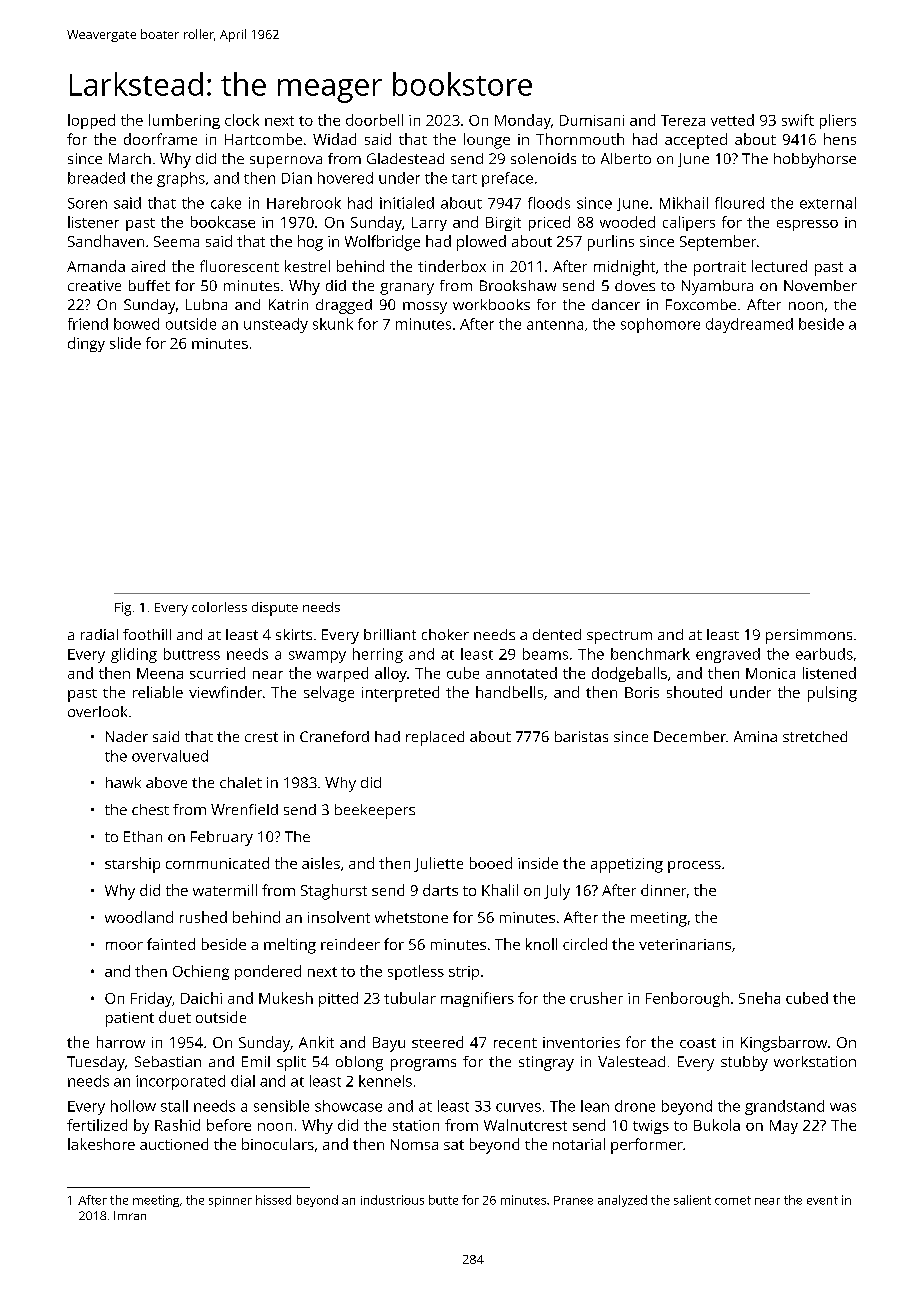  What do you see at coordinates (230, 1201) in the screenshot?
I see `spinner` at bounding box center [230, 1201].
